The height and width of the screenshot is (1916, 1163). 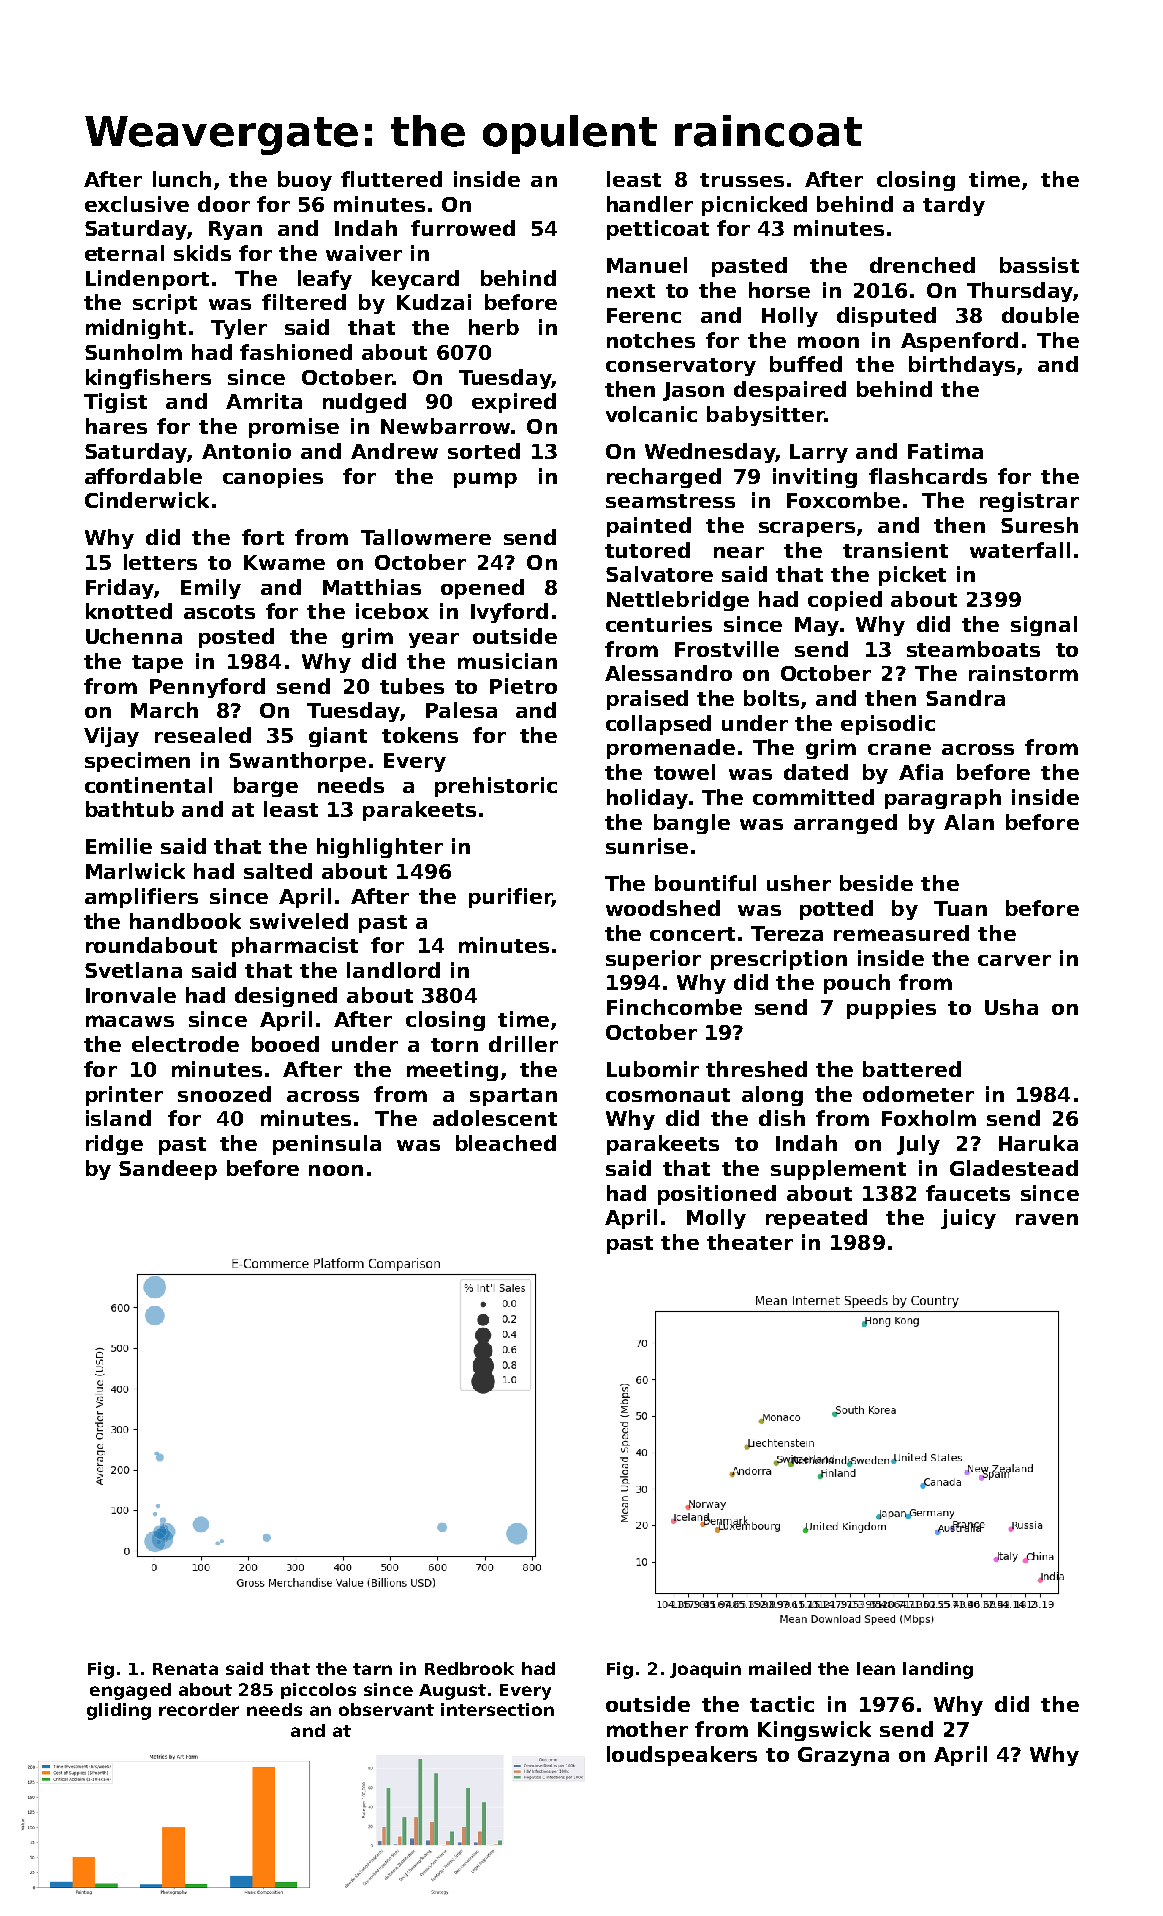 I want to click on nudged, so click(x=364, y=403).
